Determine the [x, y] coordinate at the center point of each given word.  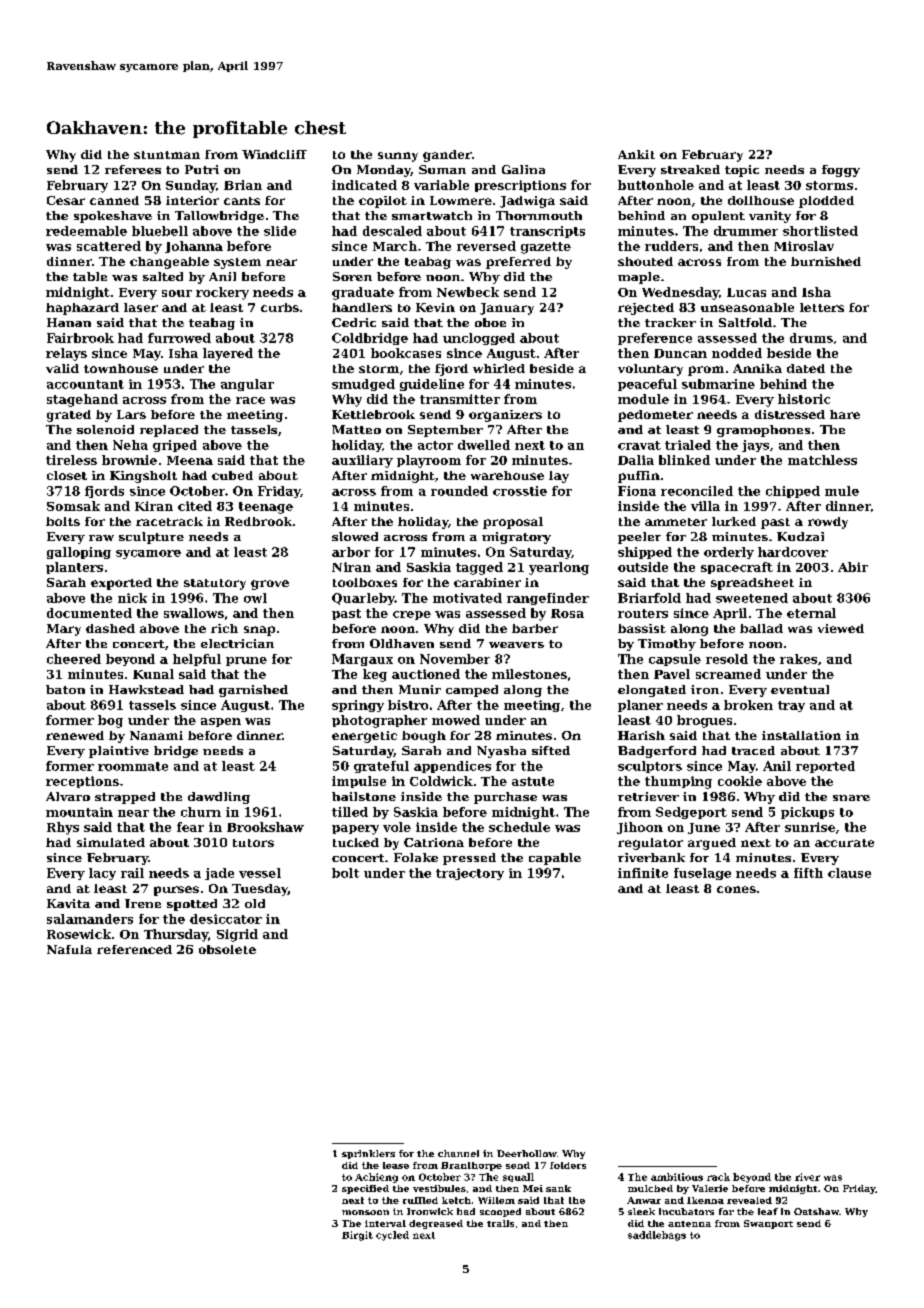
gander [447, 156]
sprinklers [368, 1154]
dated [806, 368]
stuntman [167, 155]
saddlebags [657, 1236]
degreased [436, 1224]
